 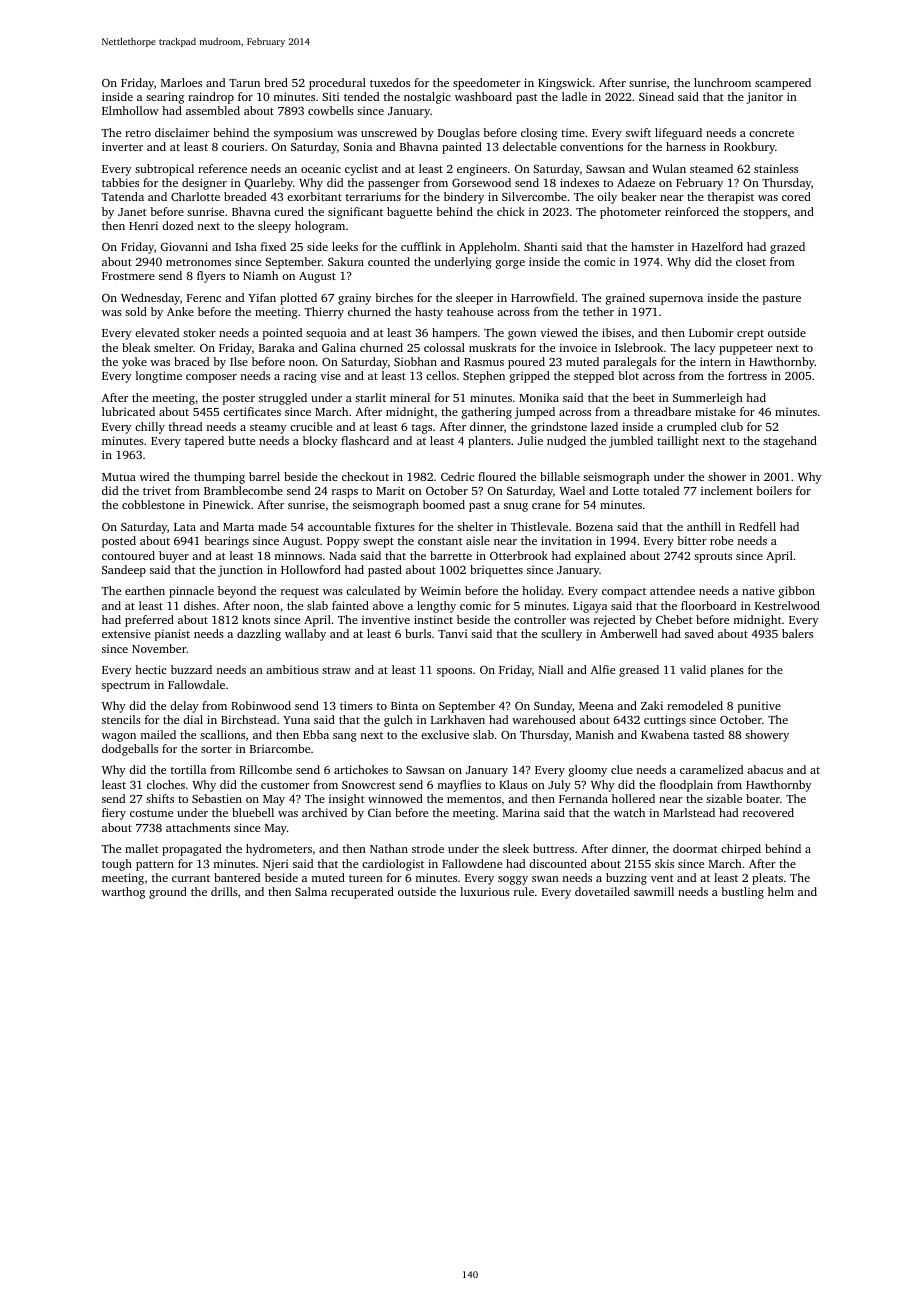 What do you see at coordinates (732, 426) in the image?
I see `club` at bounding box center [732, 426].
